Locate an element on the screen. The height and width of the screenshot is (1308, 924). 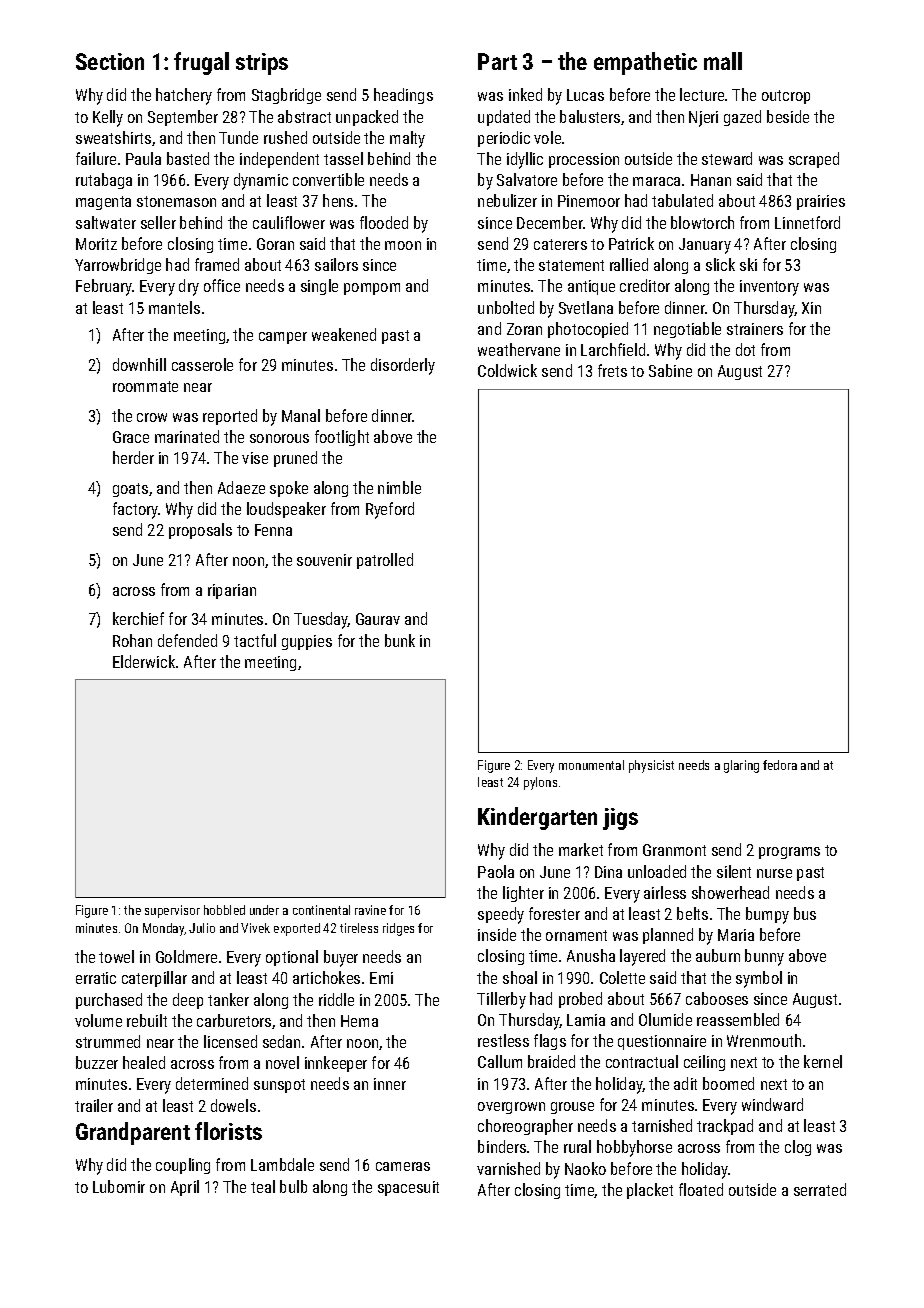
Kindergarten is located at coordinates (537, 818).
